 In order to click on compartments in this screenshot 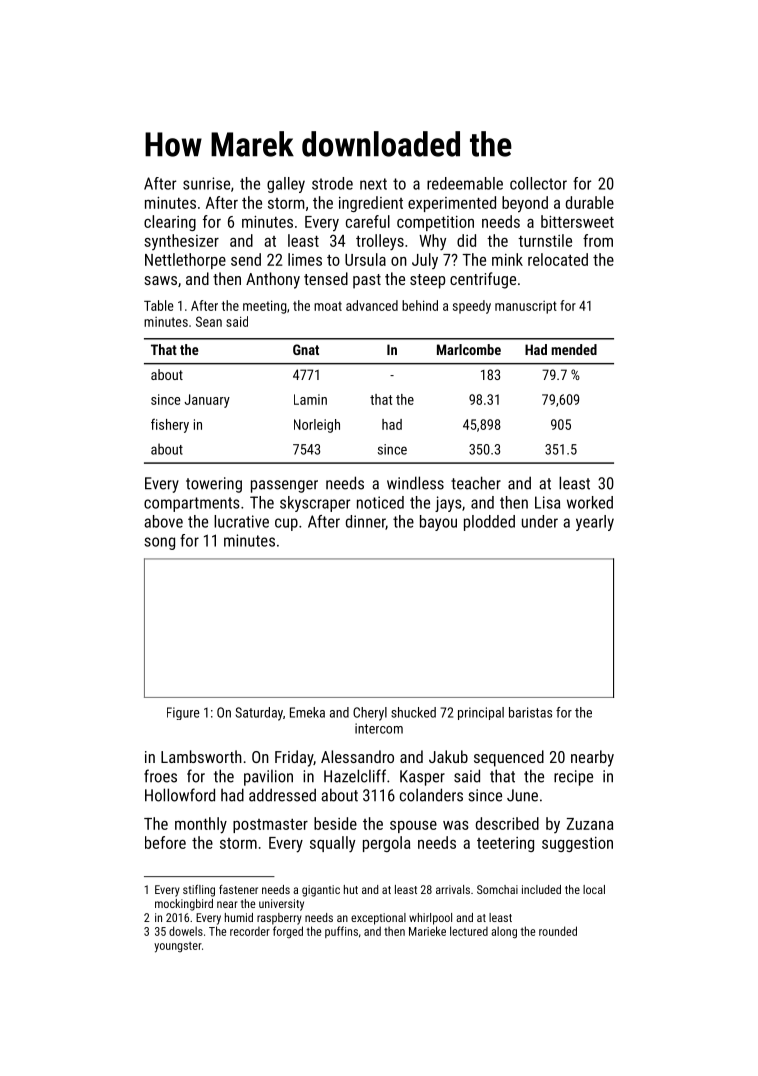, I will do `click(192, 504)`.
